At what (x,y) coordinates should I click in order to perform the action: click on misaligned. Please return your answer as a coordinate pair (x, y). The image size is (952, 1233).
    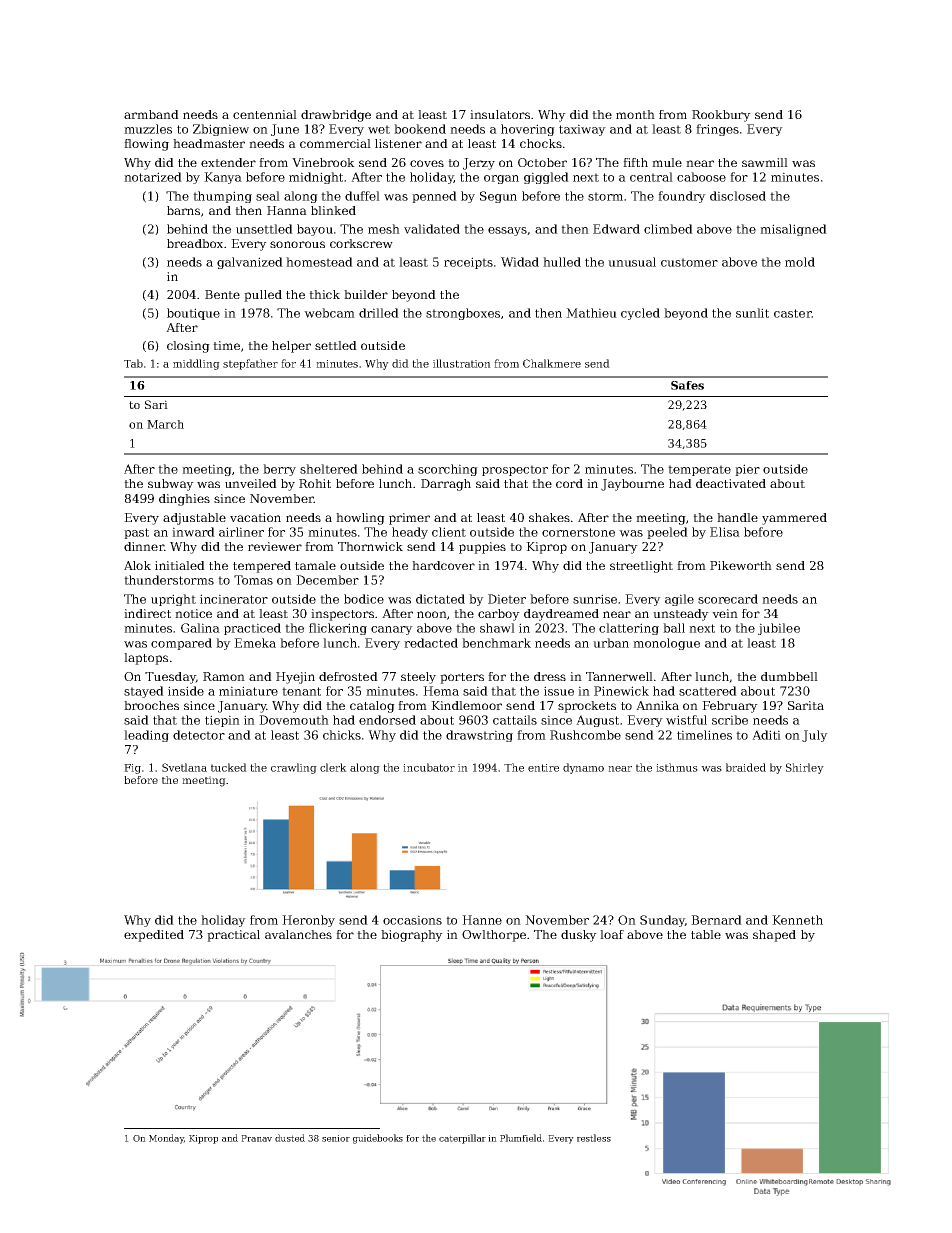
    Looking at the image, I should click on (793, 230).
